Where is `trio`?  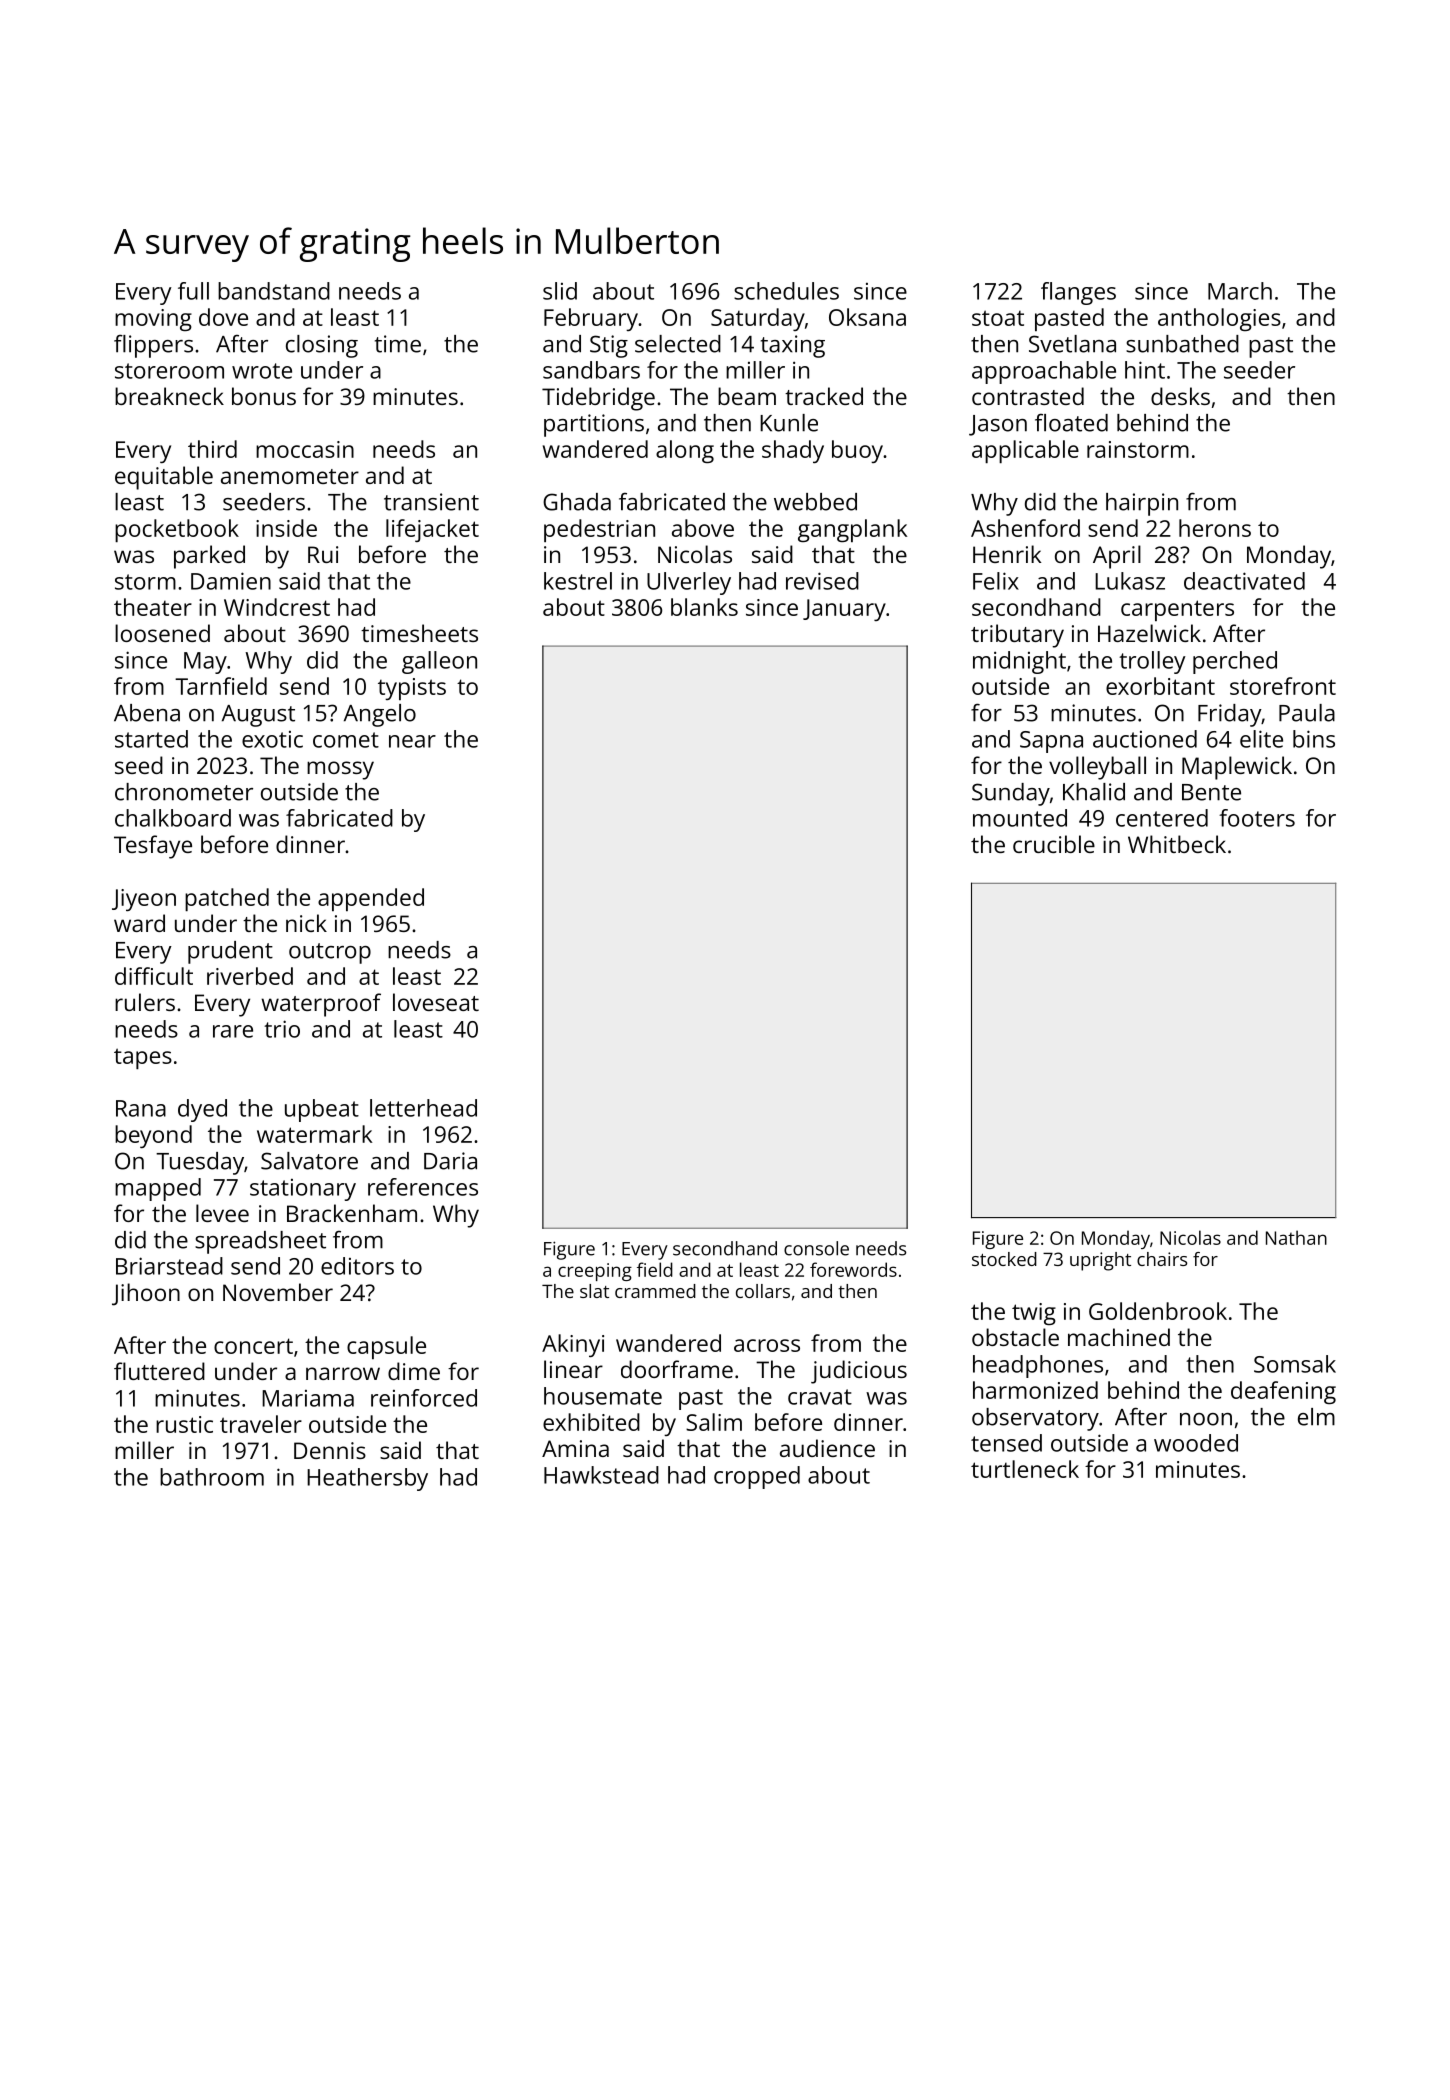 trio is located at coordinates (282, 1029).
